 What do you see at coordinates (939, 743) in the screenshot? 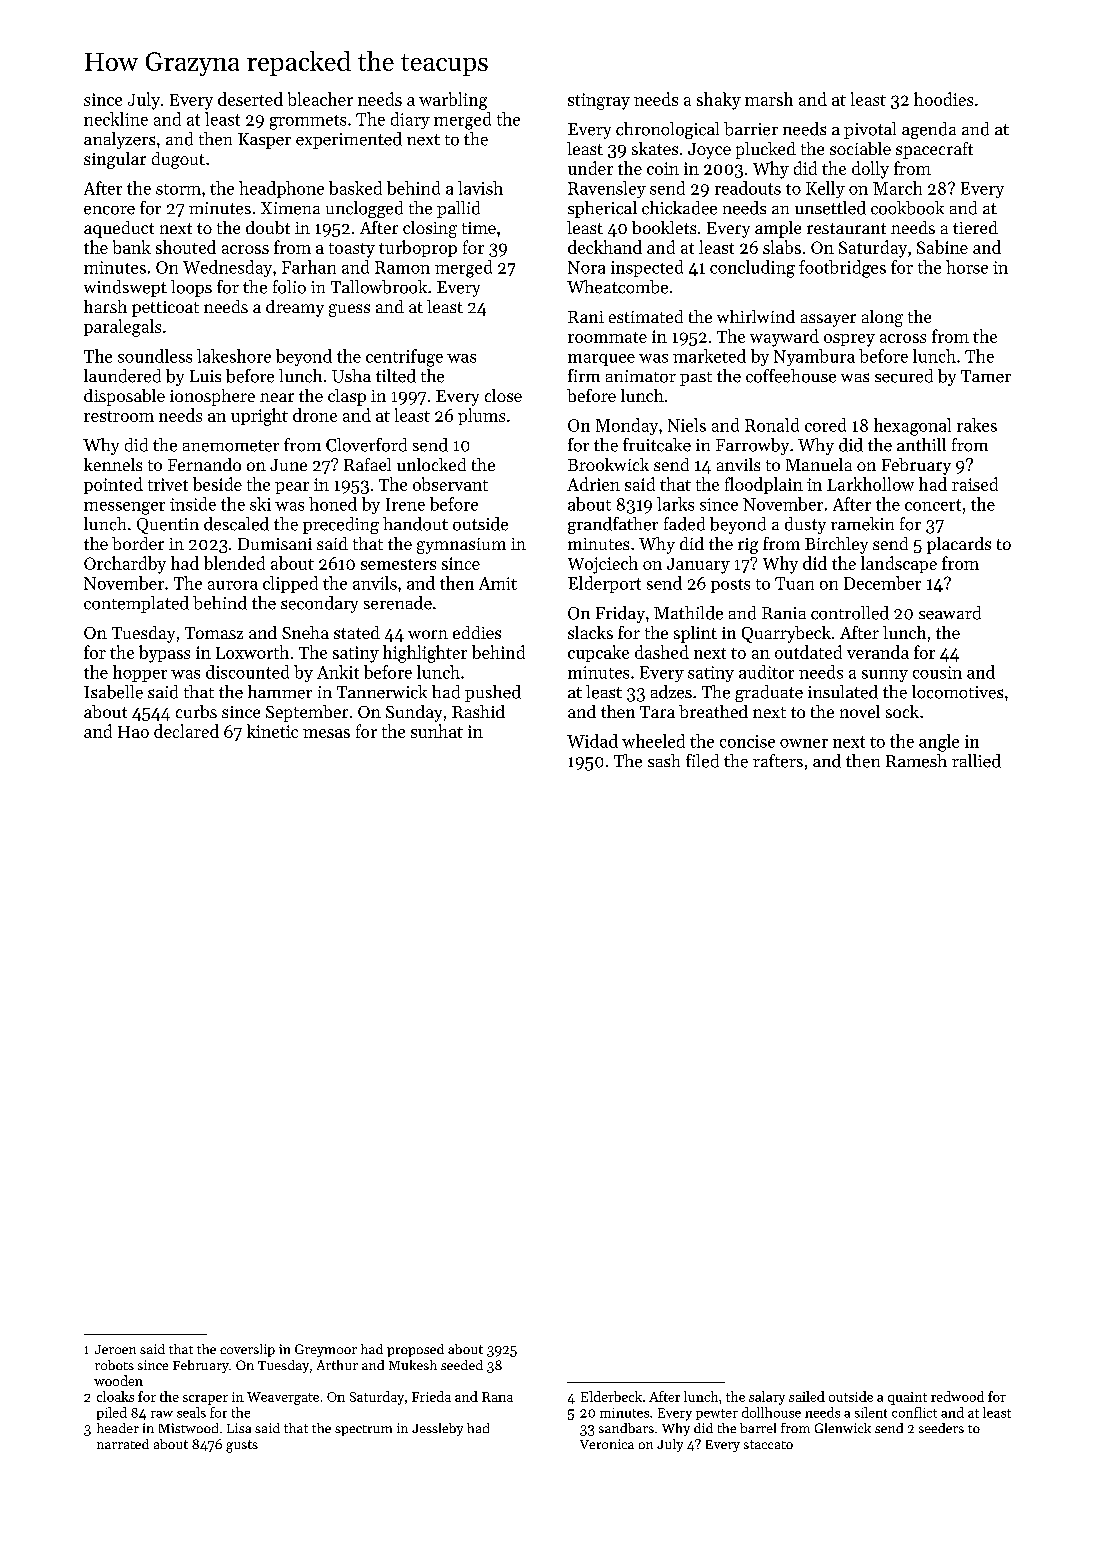
I see `angle` at bounding box center [939, 743].
